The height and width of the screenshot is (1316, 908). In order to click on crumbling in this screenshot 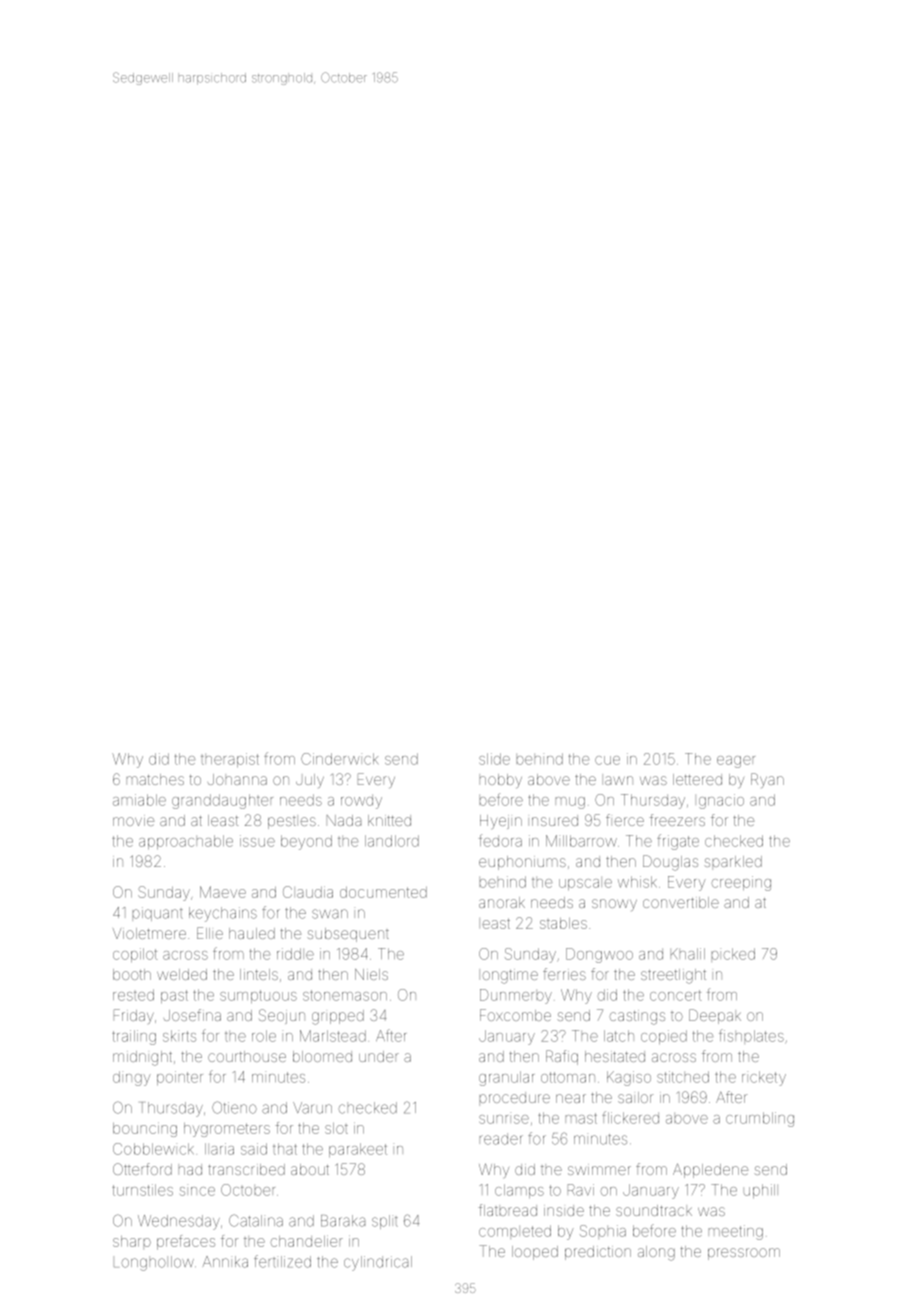, I will do `click(760, 1119)`.
